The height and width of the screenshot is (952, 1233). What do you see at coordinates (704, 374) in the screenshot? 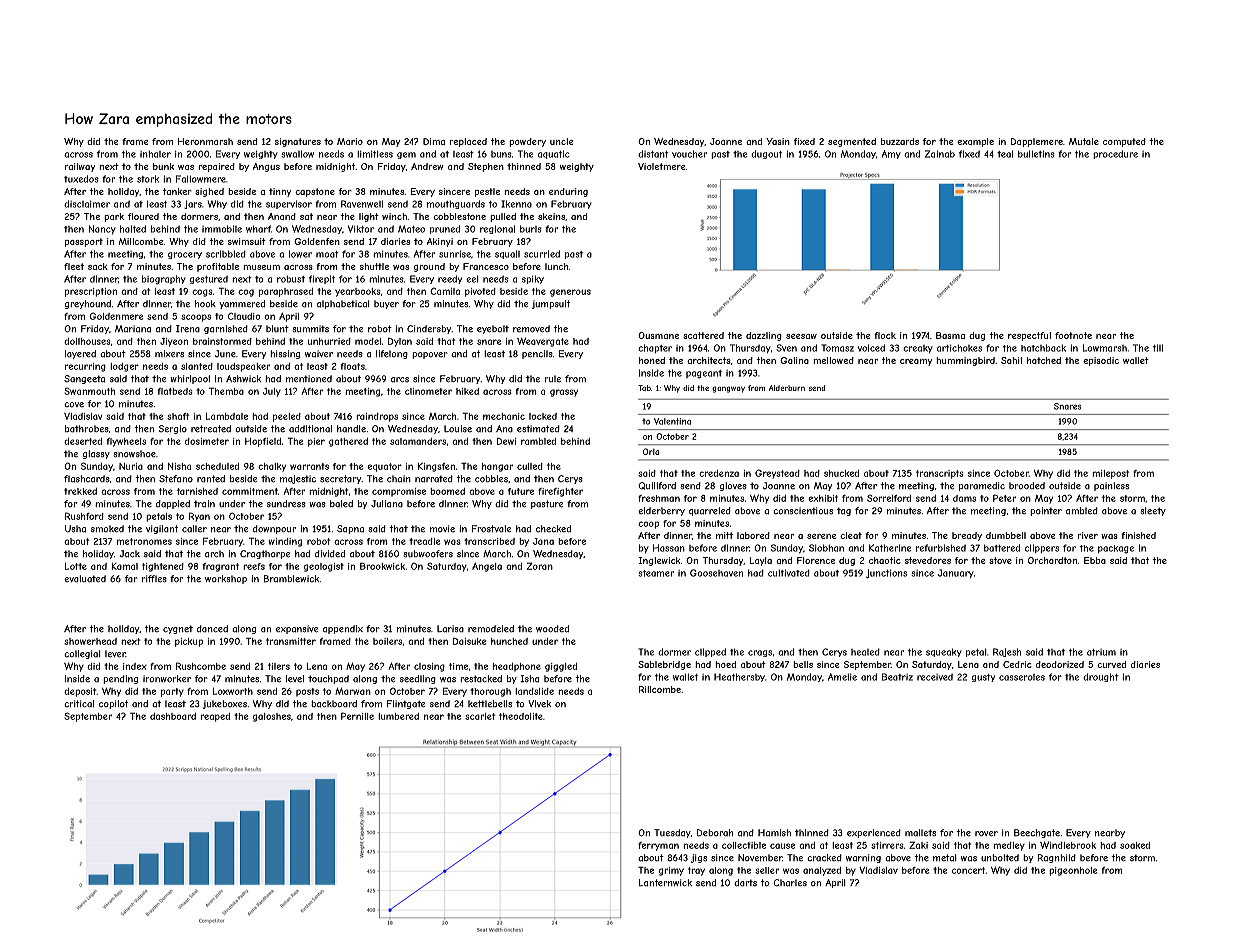
I see `pageant` at bounding box center [704, 374].
